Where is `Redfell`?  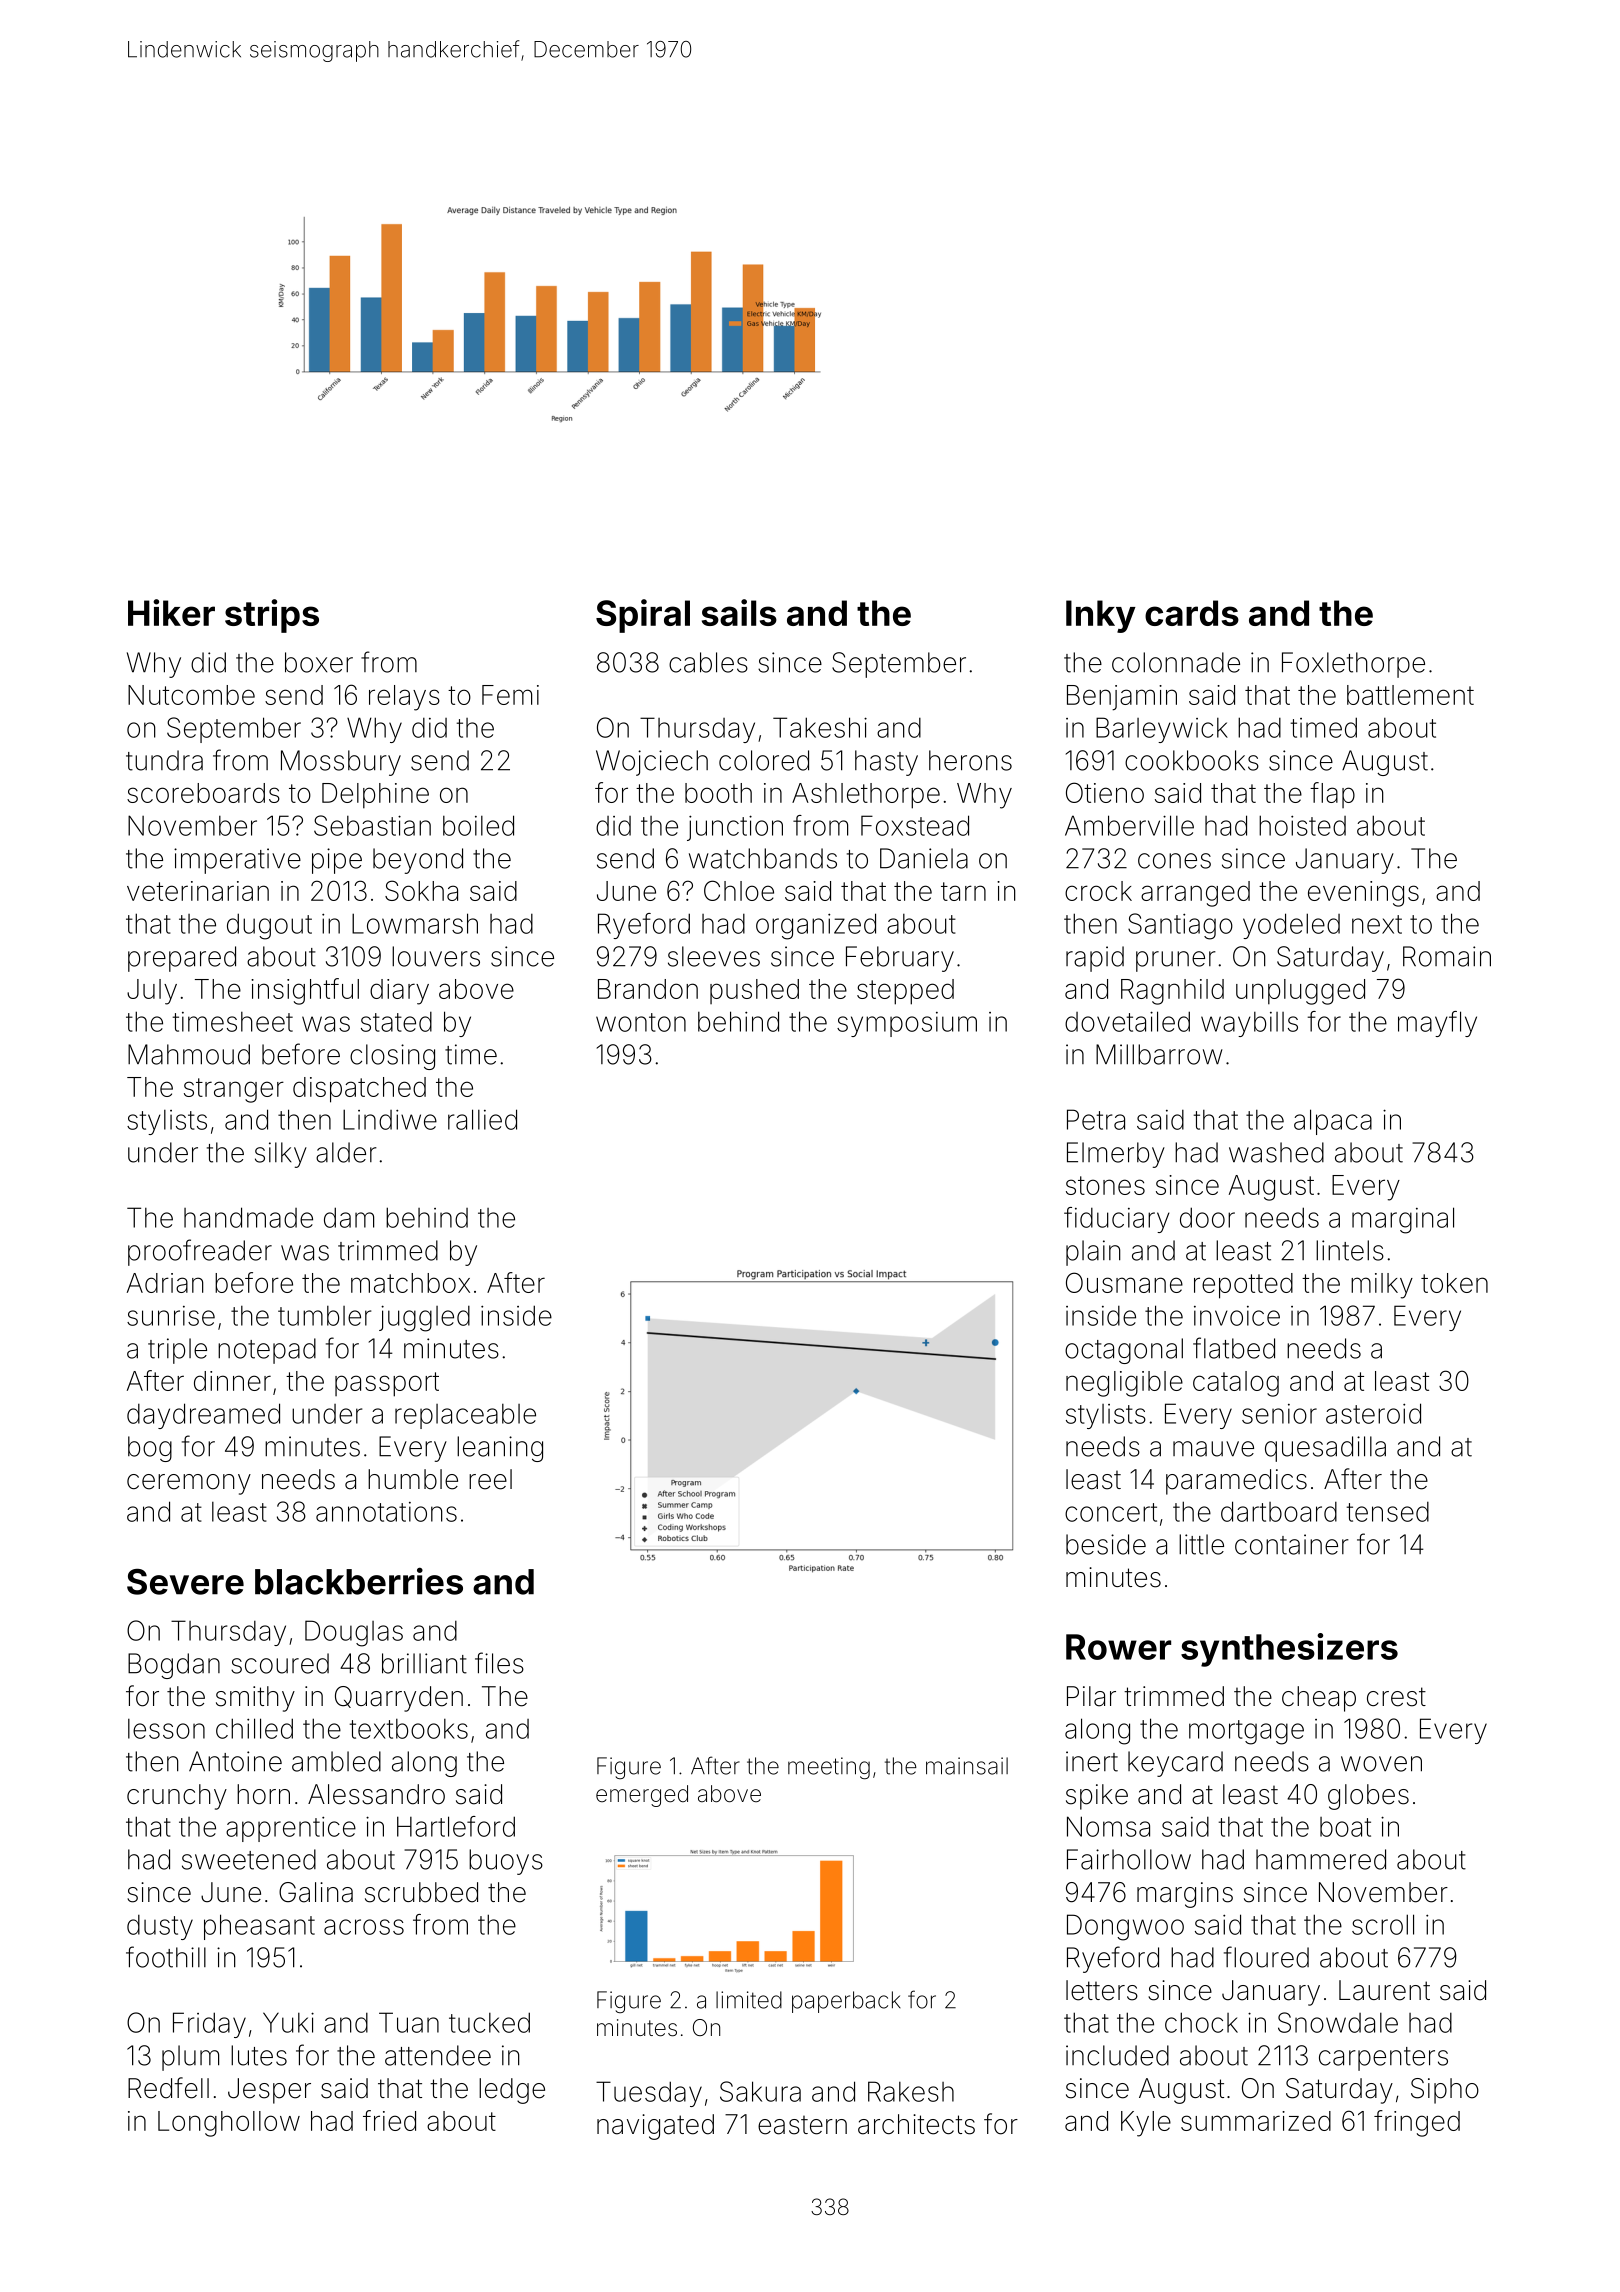
Redfell is located at coordinates (168, 2088).
